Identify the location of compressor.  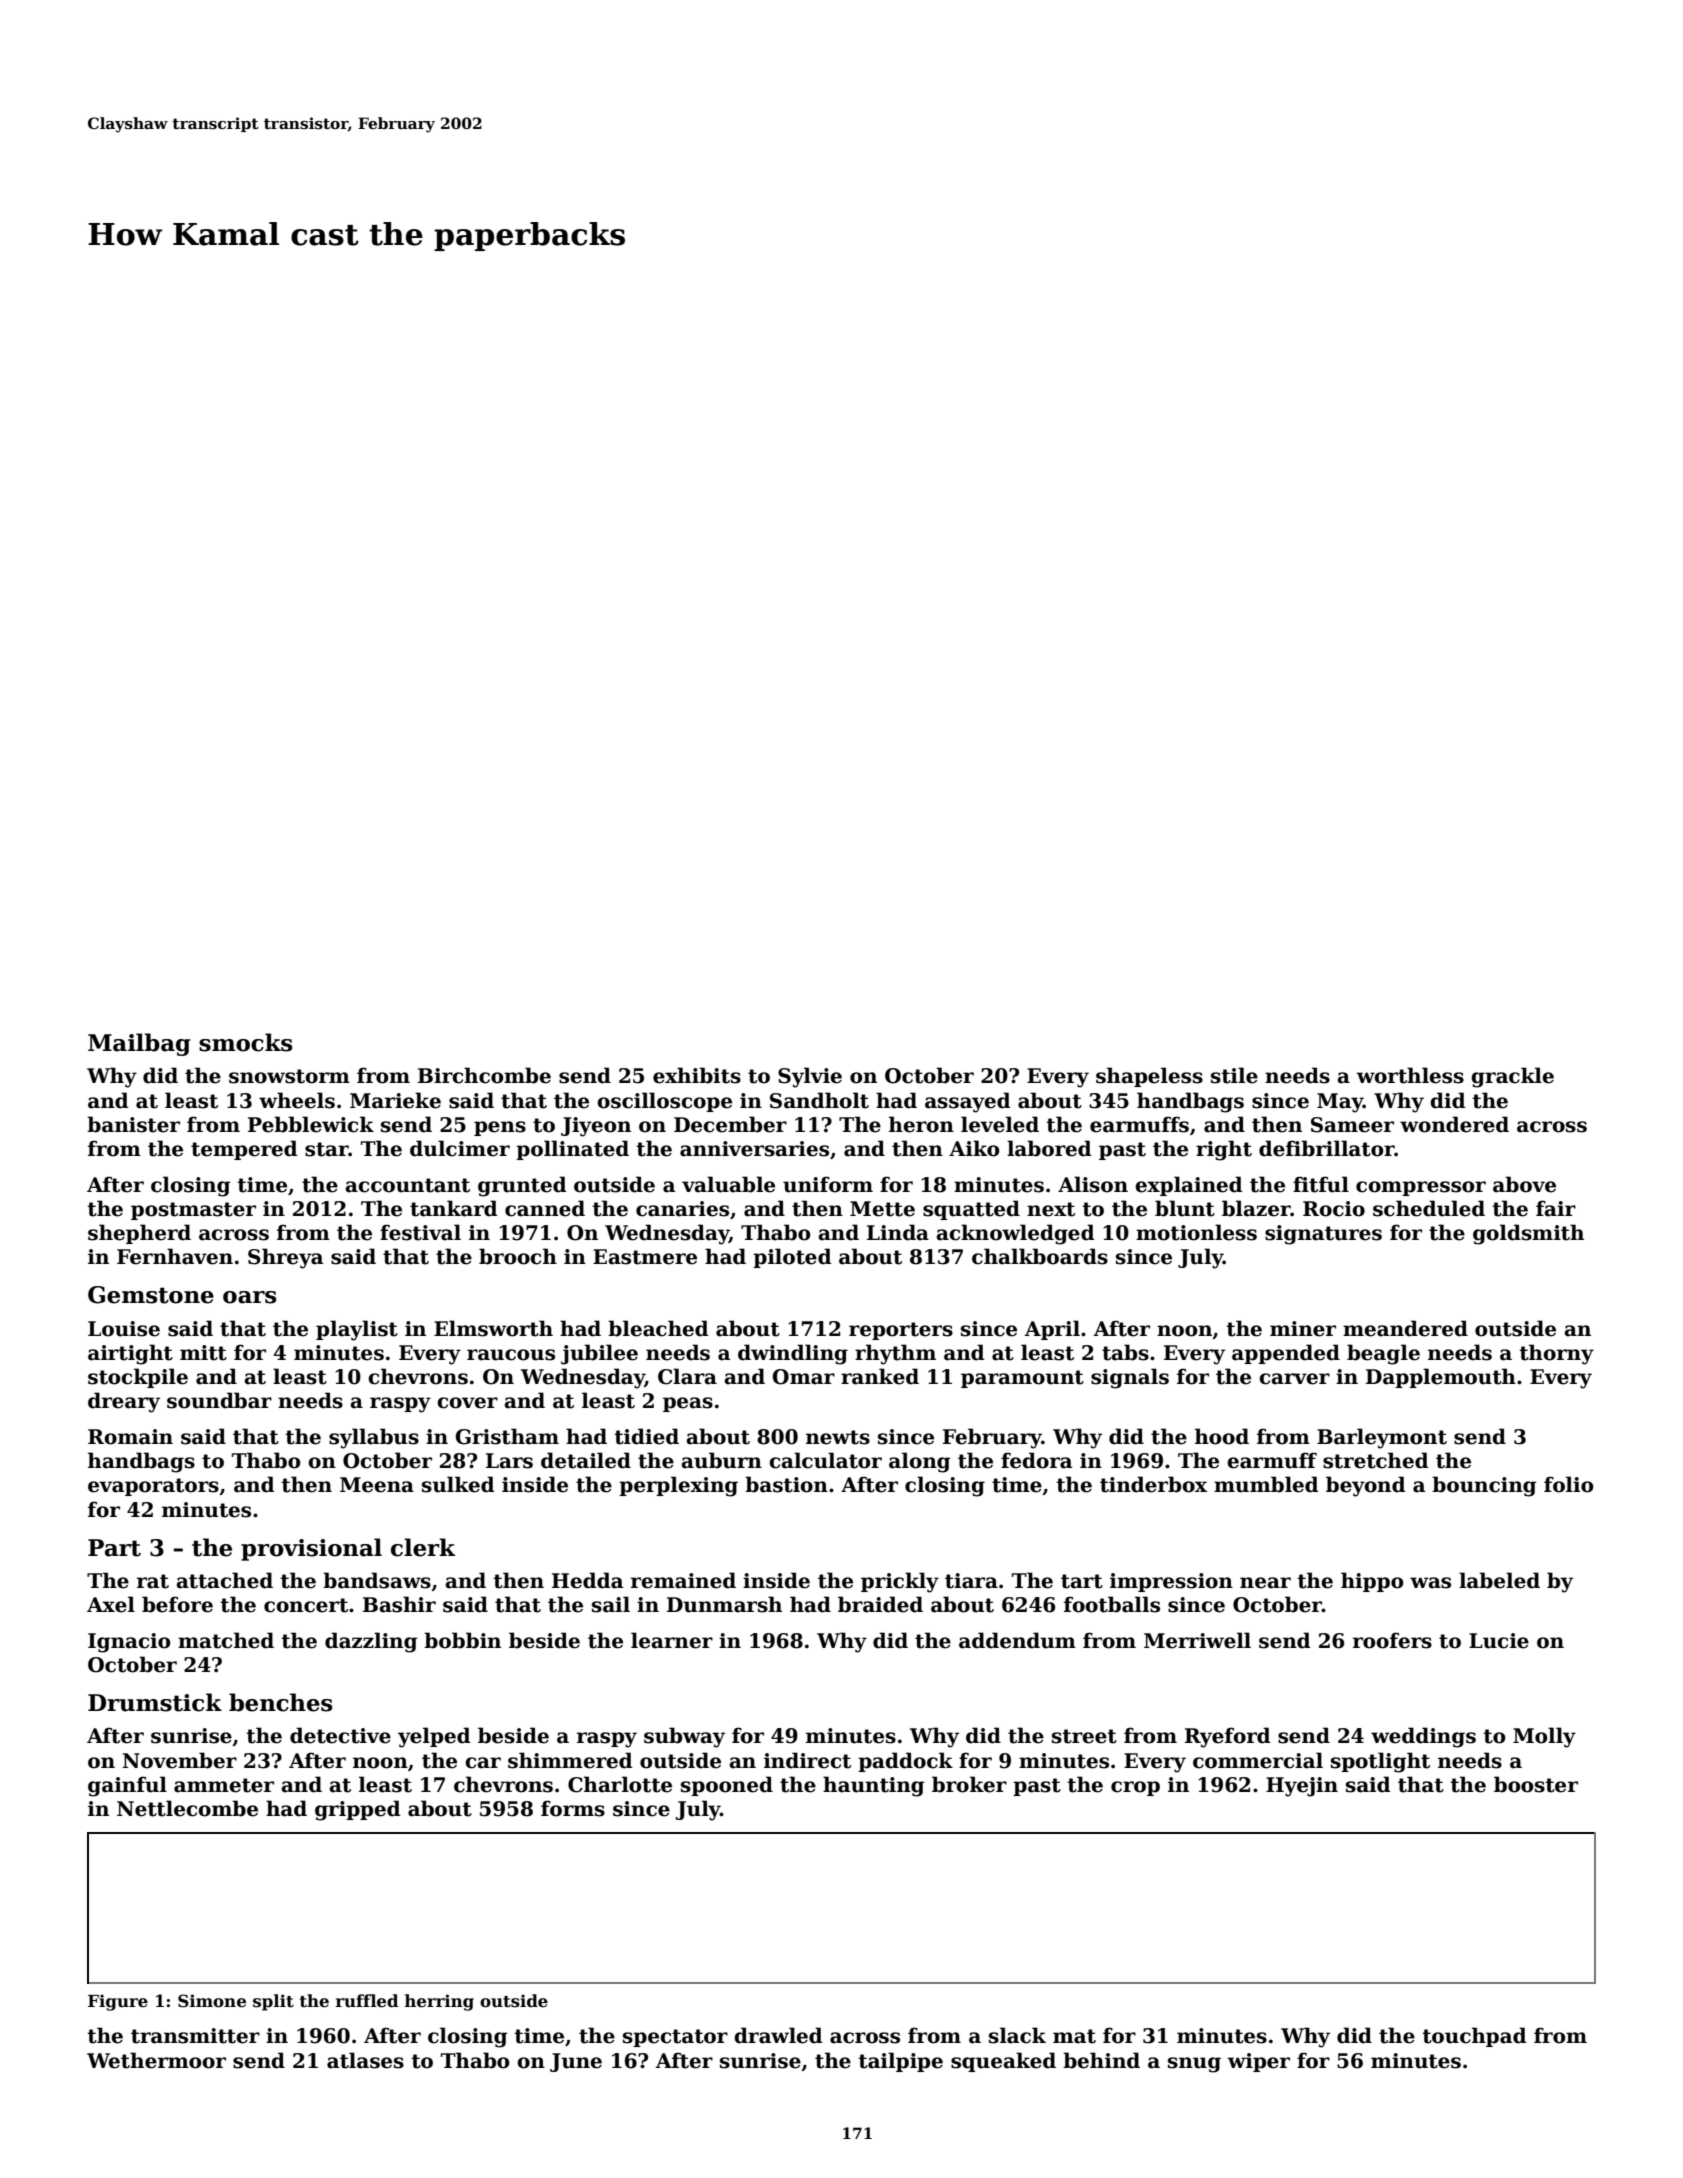
(1421, 1188).
